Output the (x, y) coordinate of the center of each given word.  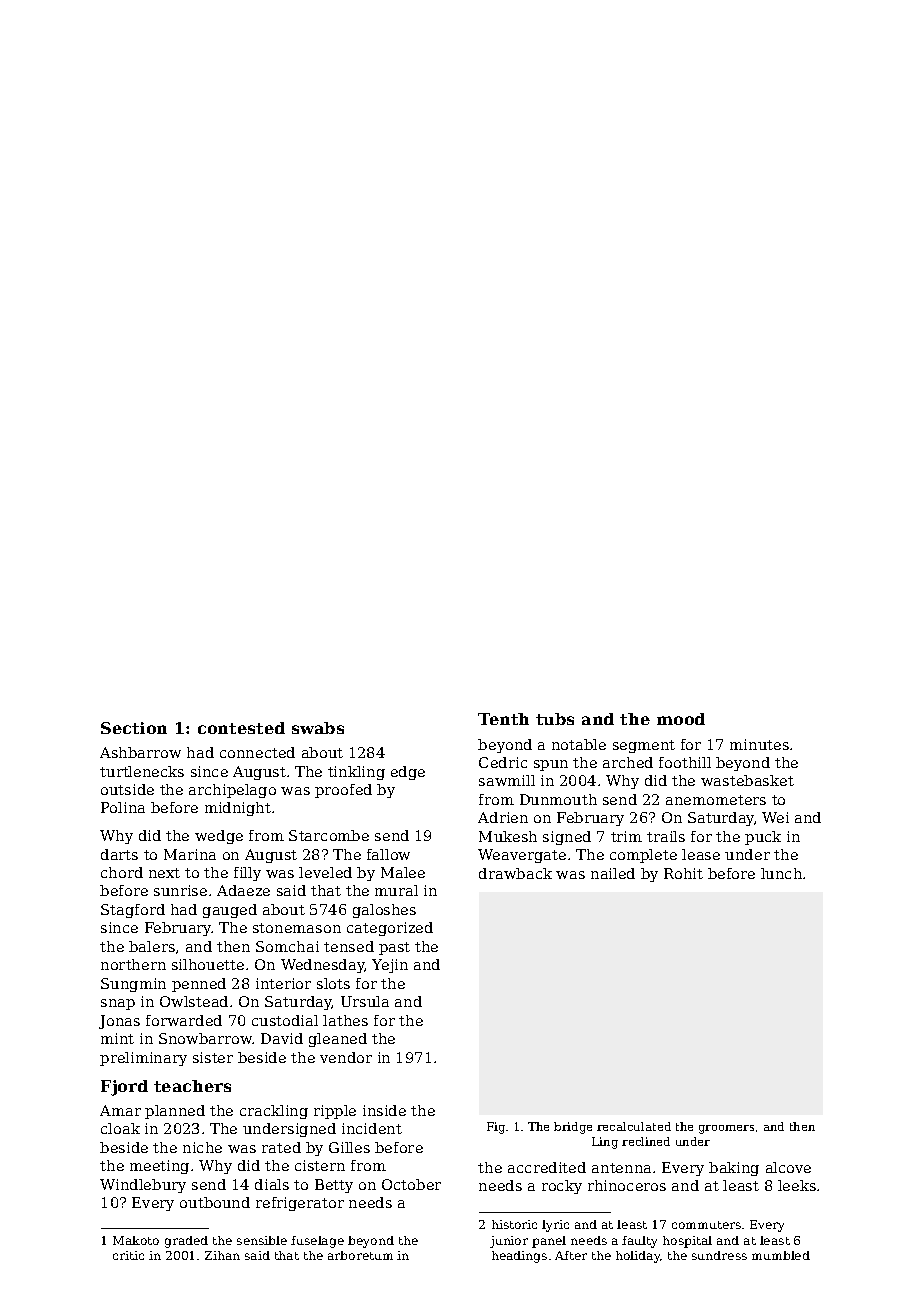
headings (519, 1257)
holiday (638, 1257)
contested (241, 728)
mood (681, 719)
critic (128, 1255)
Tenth (503, 719)
